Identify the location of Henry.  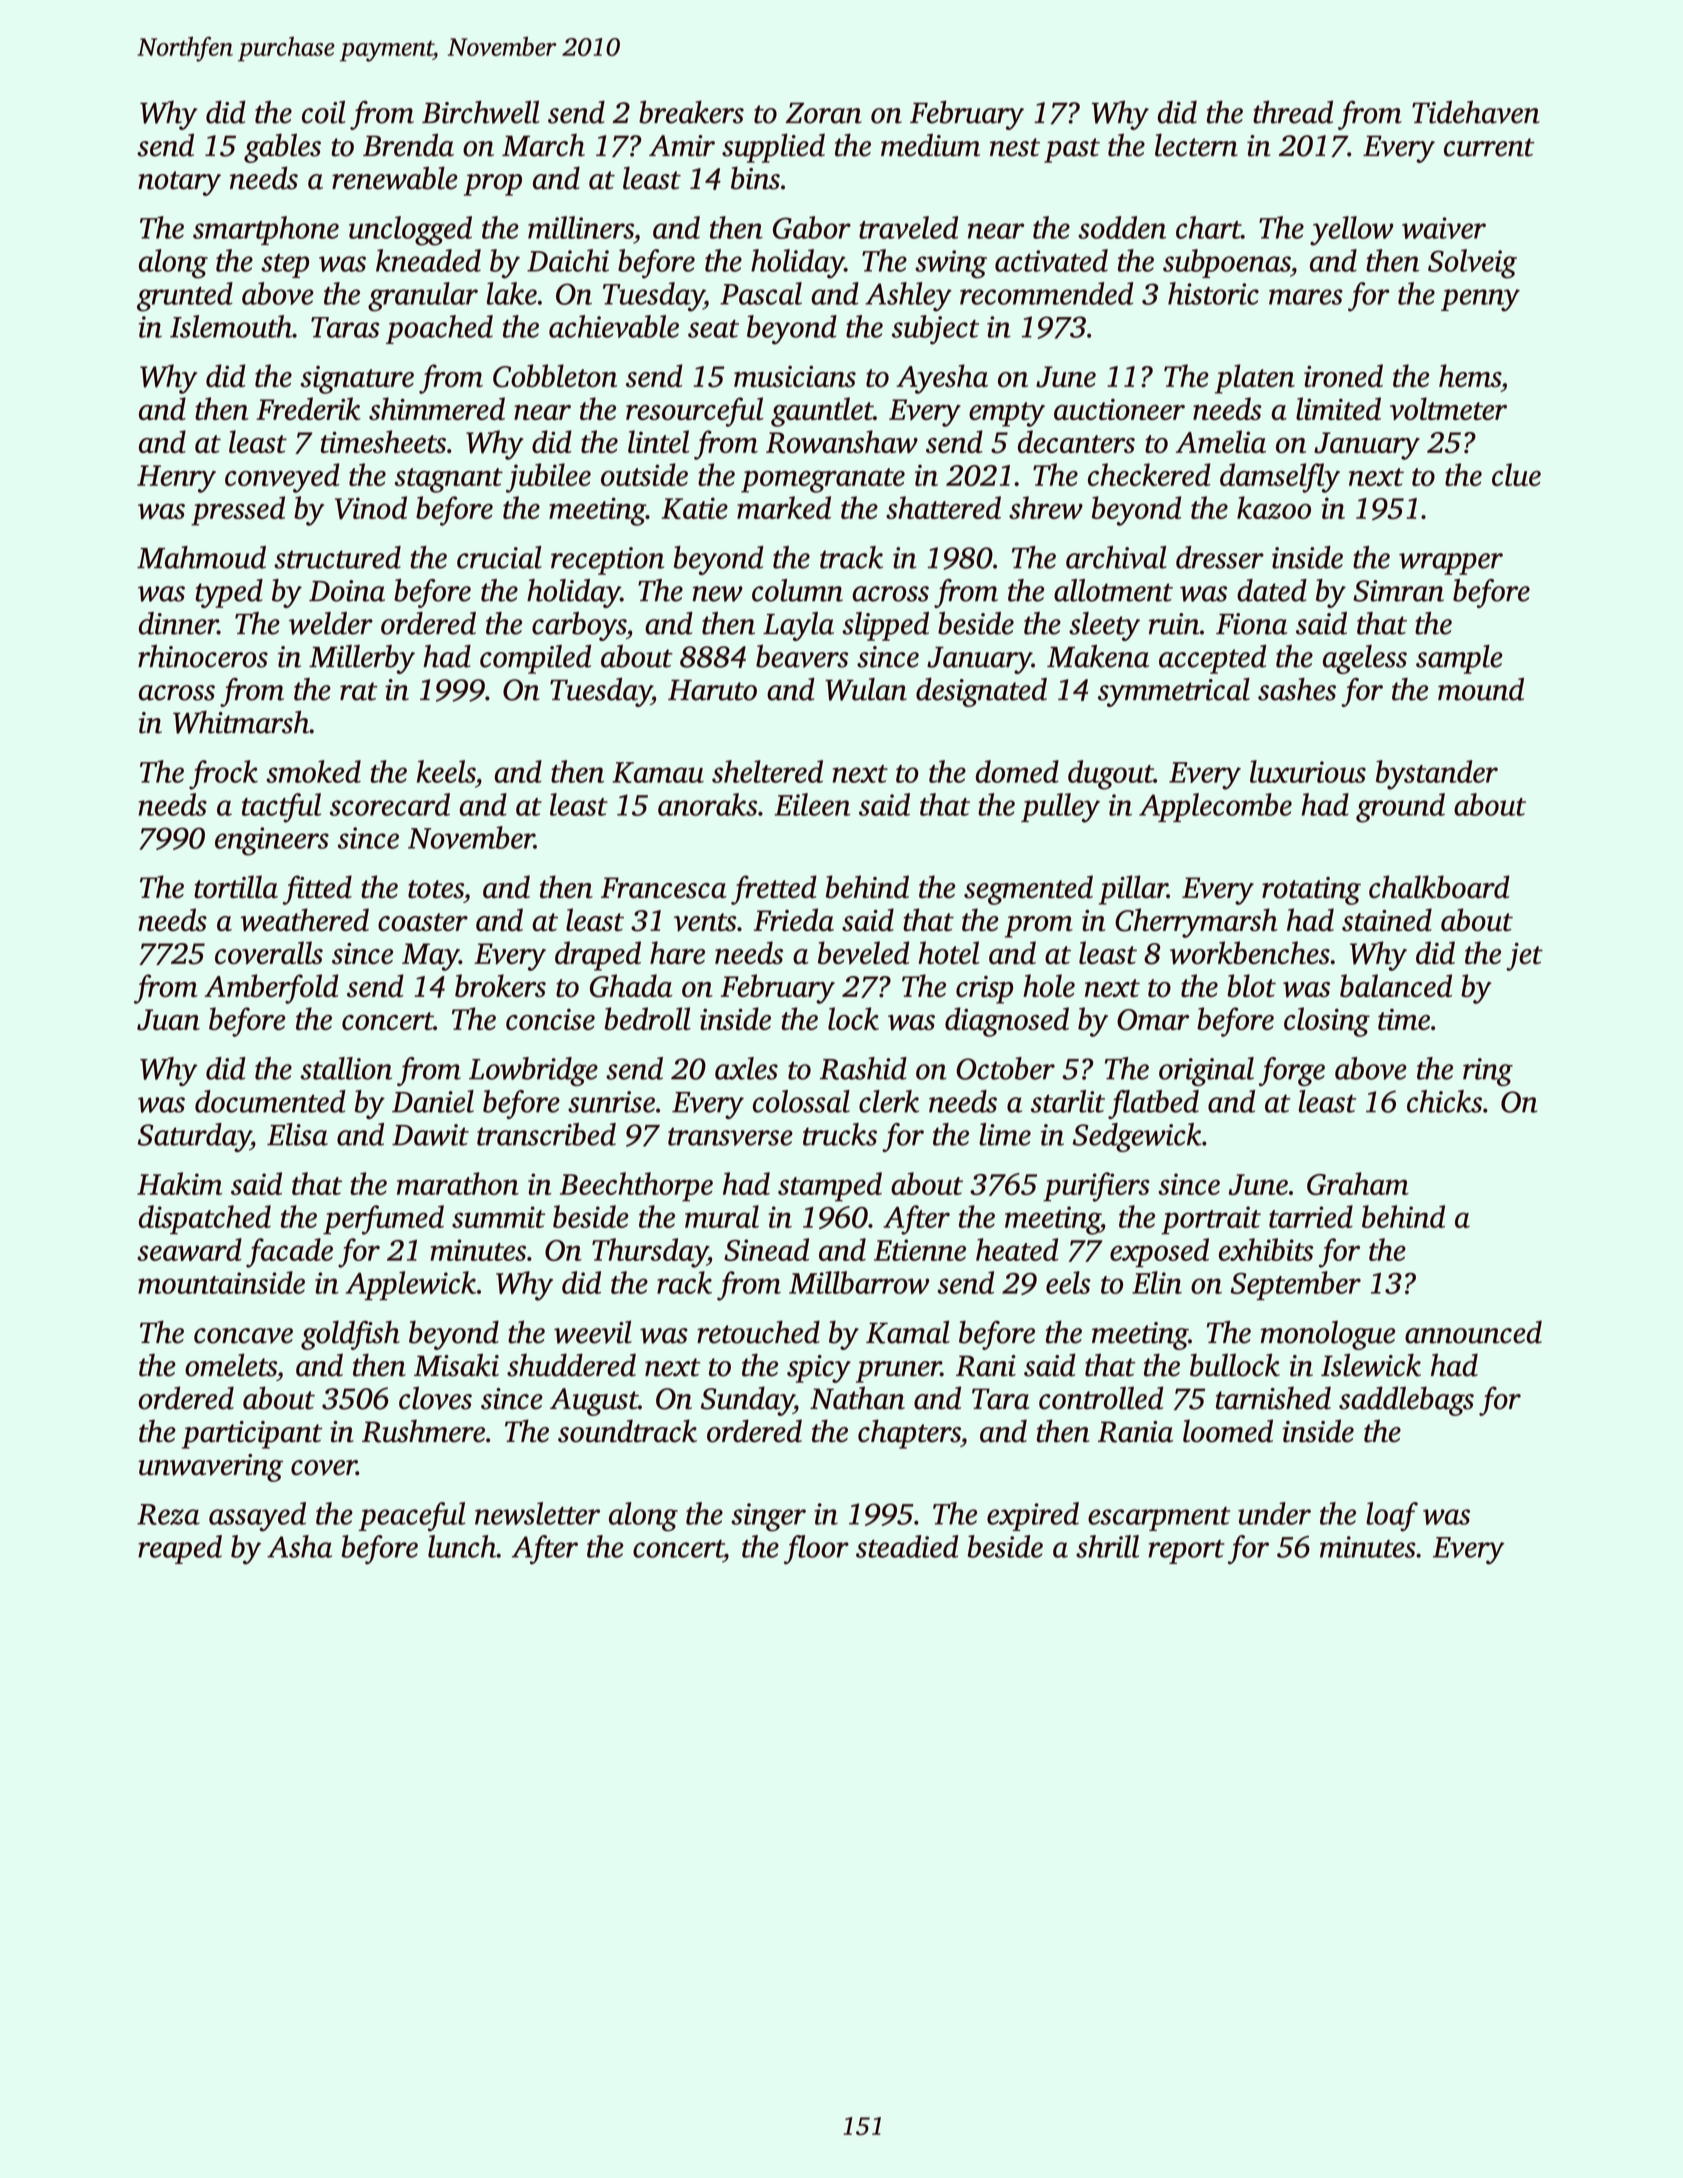
(176, 479).
